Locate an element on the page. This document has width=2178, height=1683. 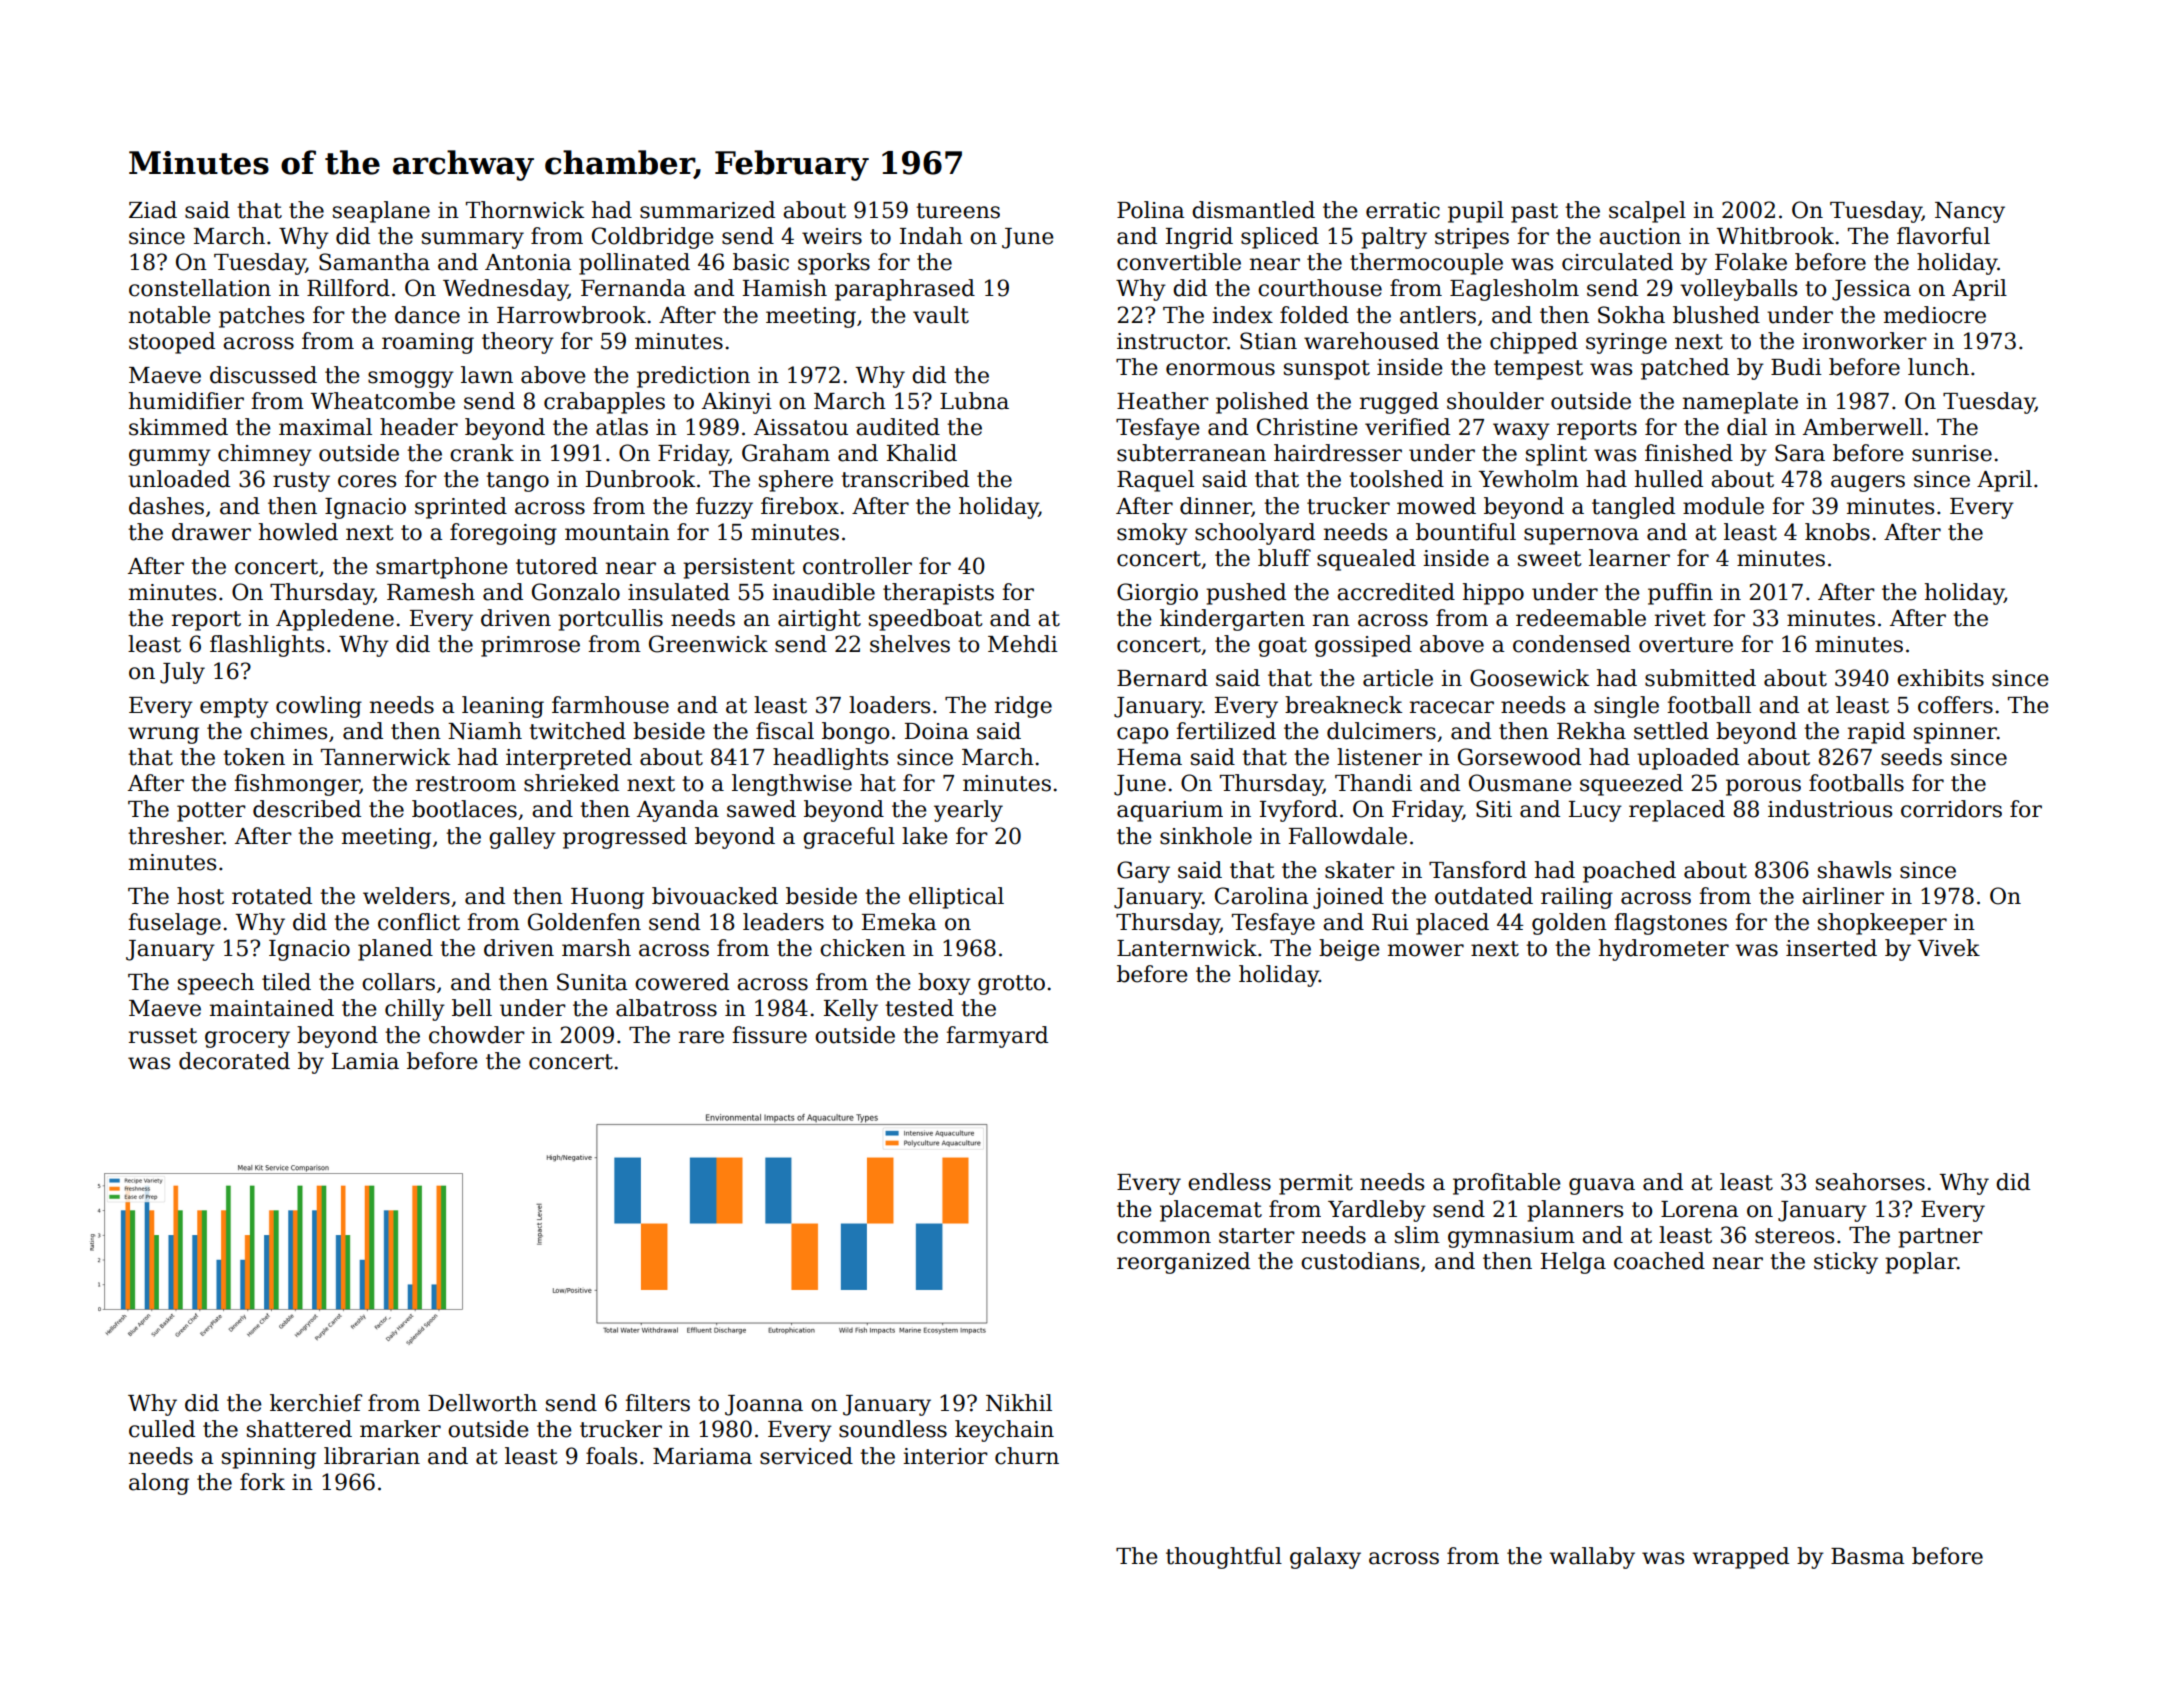
restroom is located at coordinates (466, 784).
